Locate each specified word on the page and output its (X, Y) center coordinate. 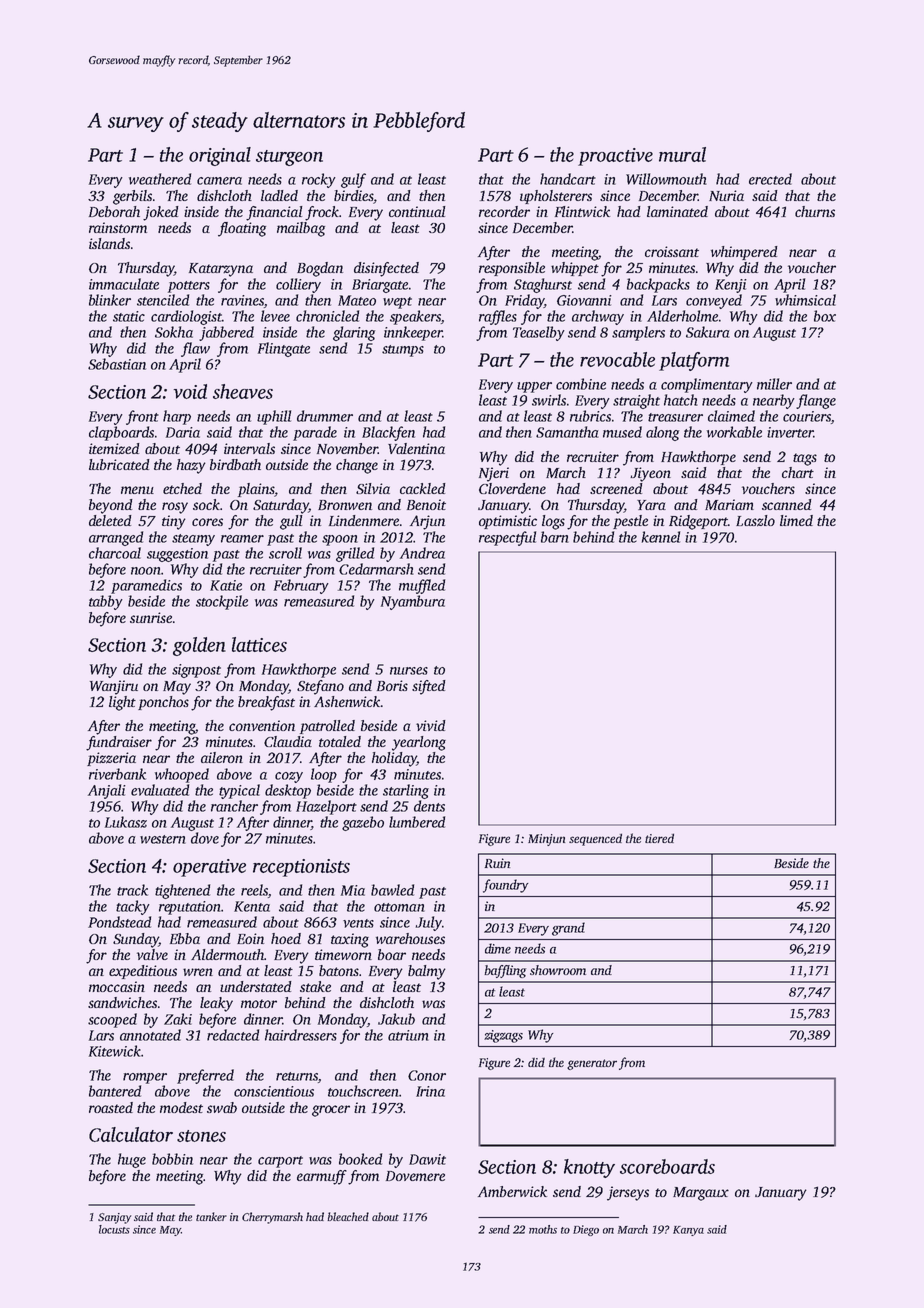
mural (682, 154)
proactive (615, 157)
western (163, 839)
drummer (325, 416)
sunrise (151, 617)
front (142, 417)
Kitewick (115, 1051)
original (220, 156)
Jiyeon (650, 474)
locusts (114, 1229)
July (429, 923)
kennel (661, 537)
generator (592, 1064)
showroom (558, 970)
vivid (430, 725)
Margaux (701, 1194)
